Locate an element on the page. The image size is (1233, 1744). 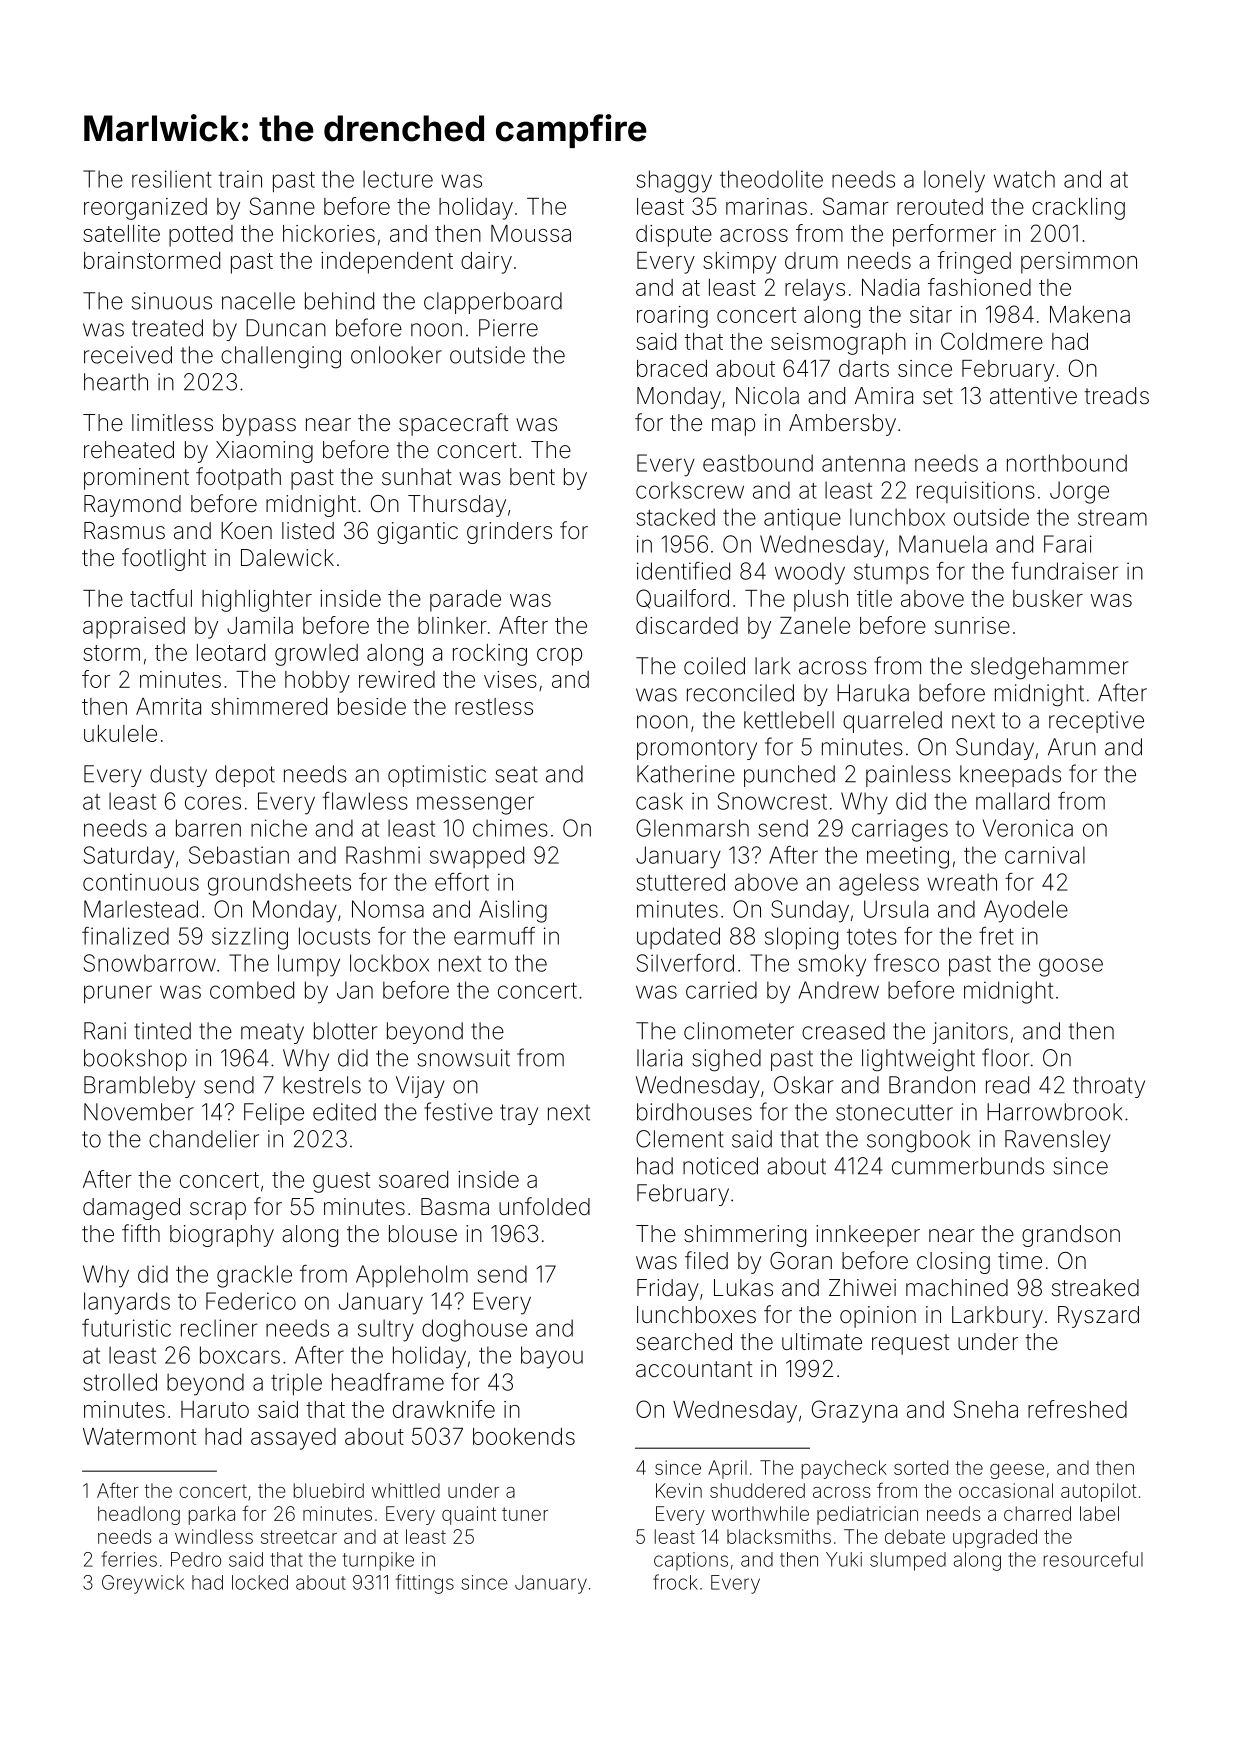
watch is located at coordinates (1024, 179).
